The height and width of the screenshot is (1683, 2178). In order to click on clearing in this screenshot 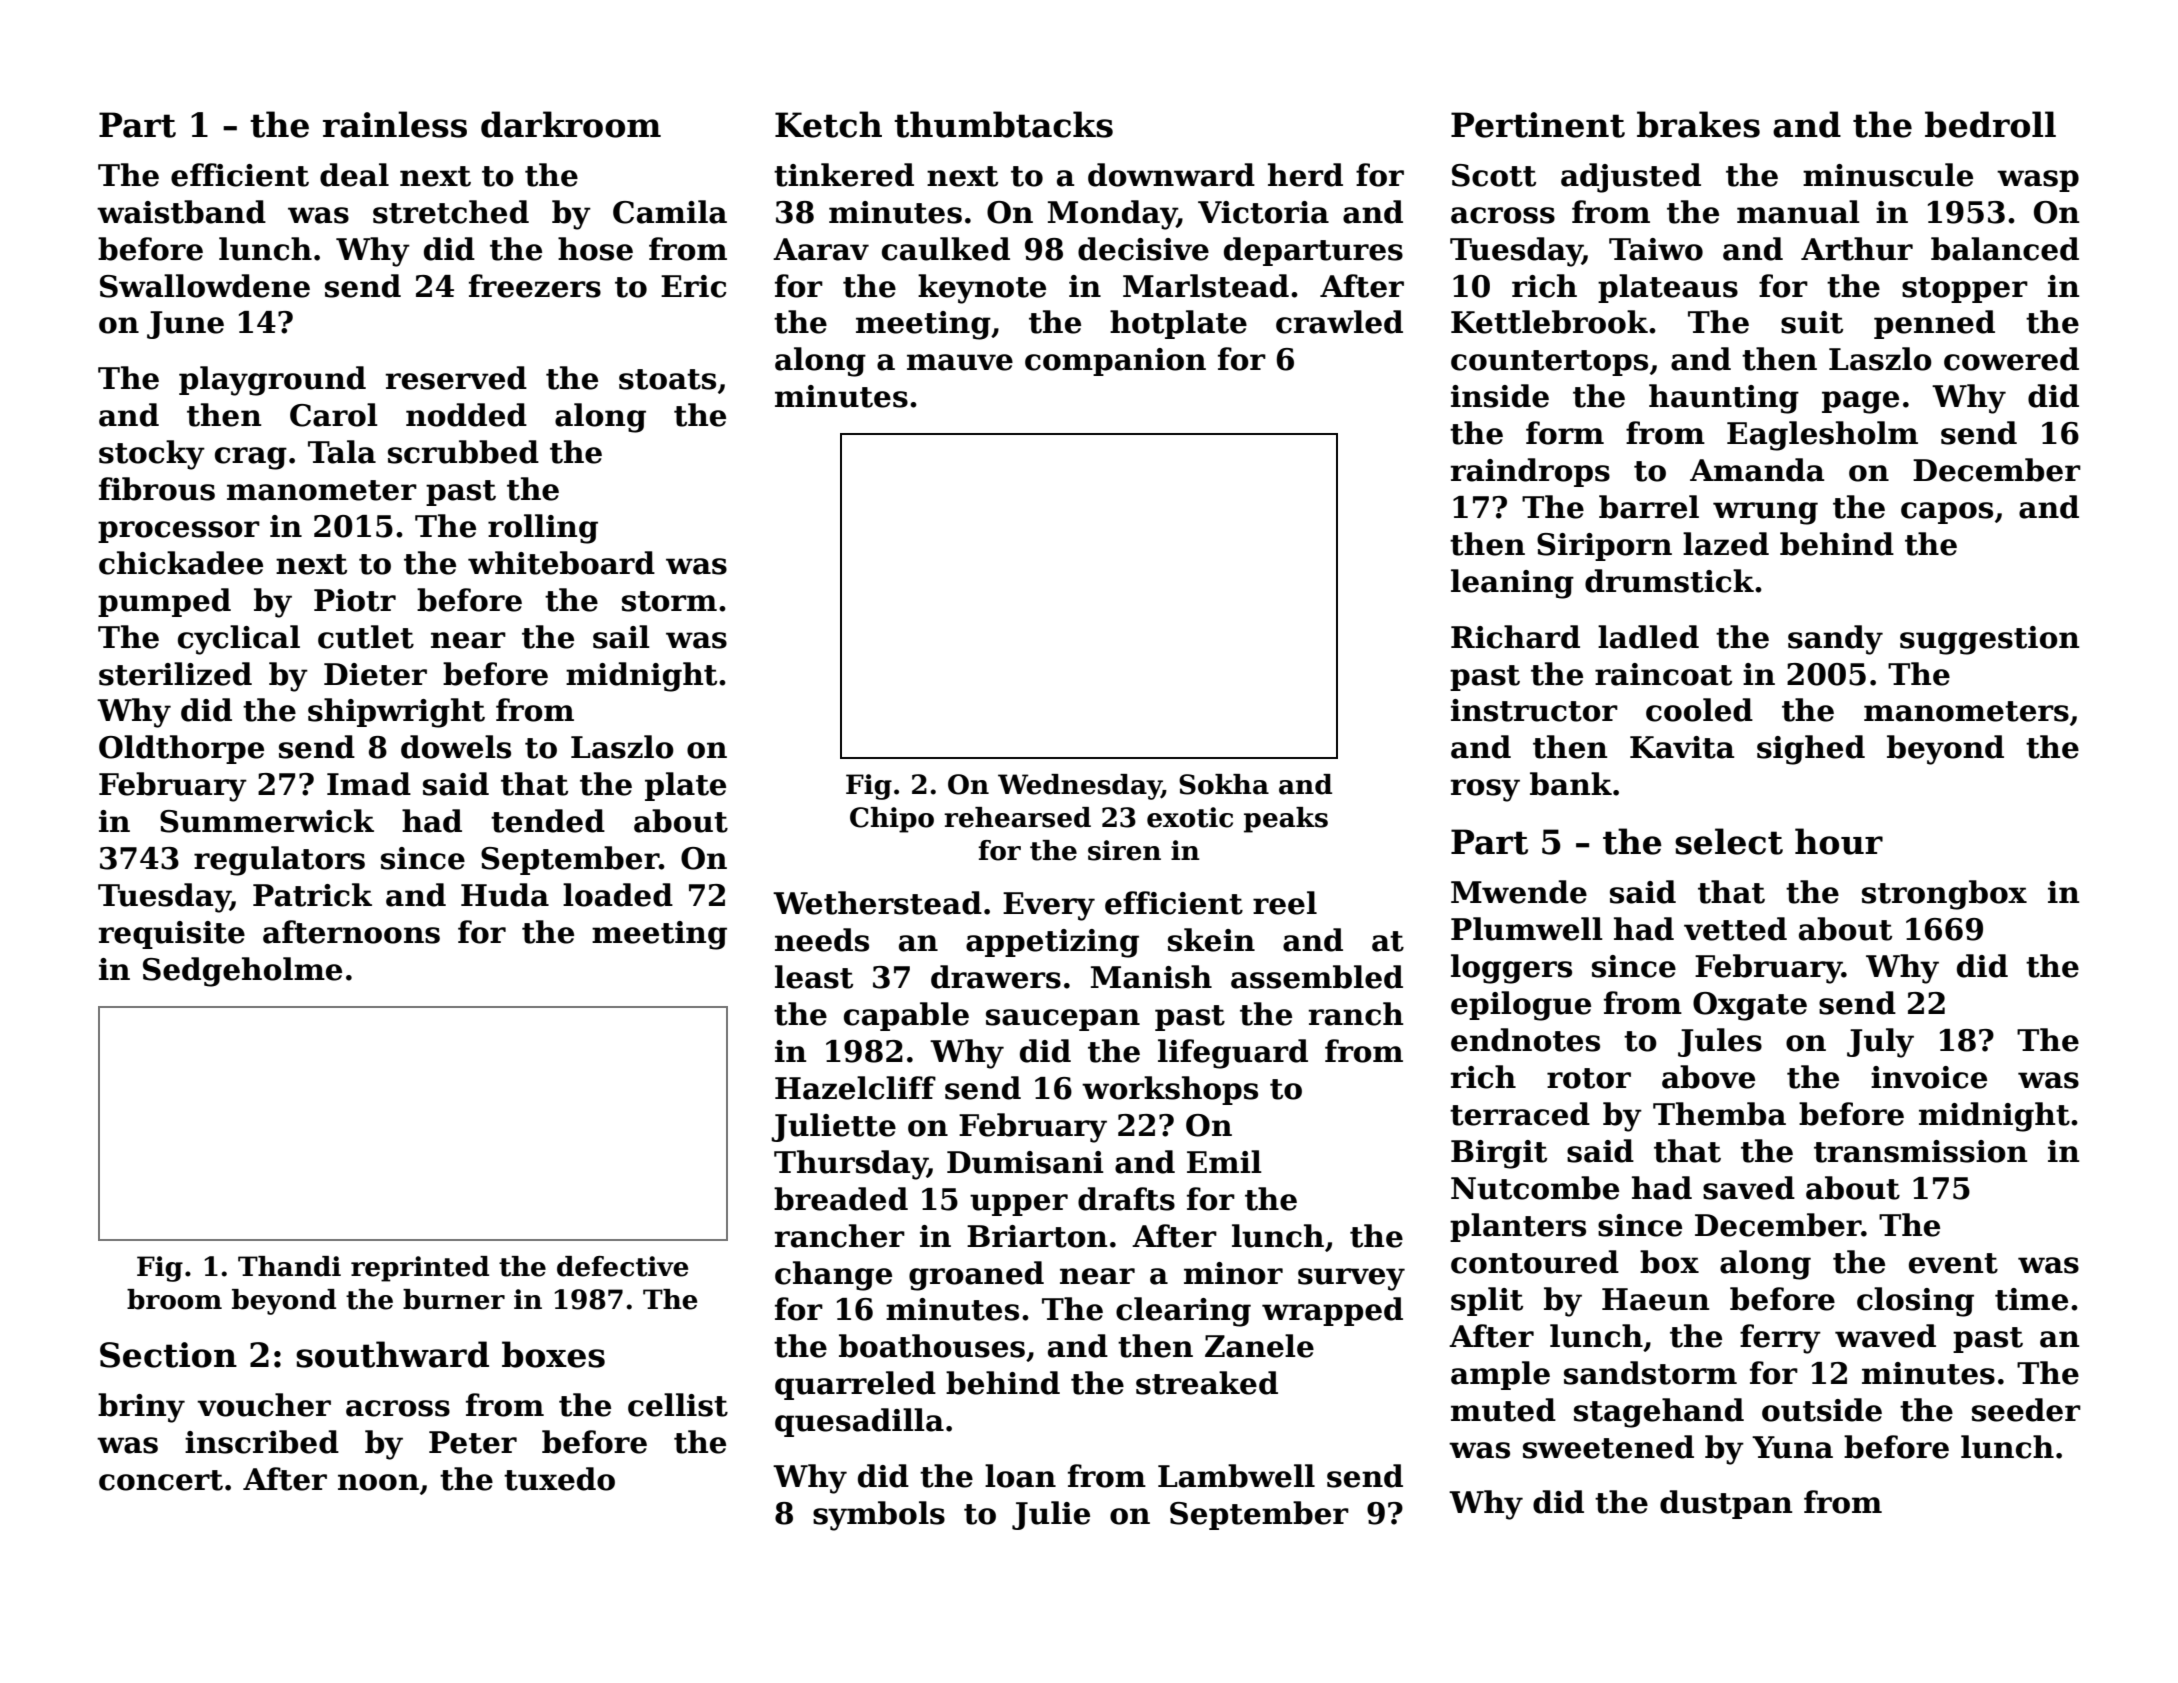, I will do `click(1183, 1312)`.
